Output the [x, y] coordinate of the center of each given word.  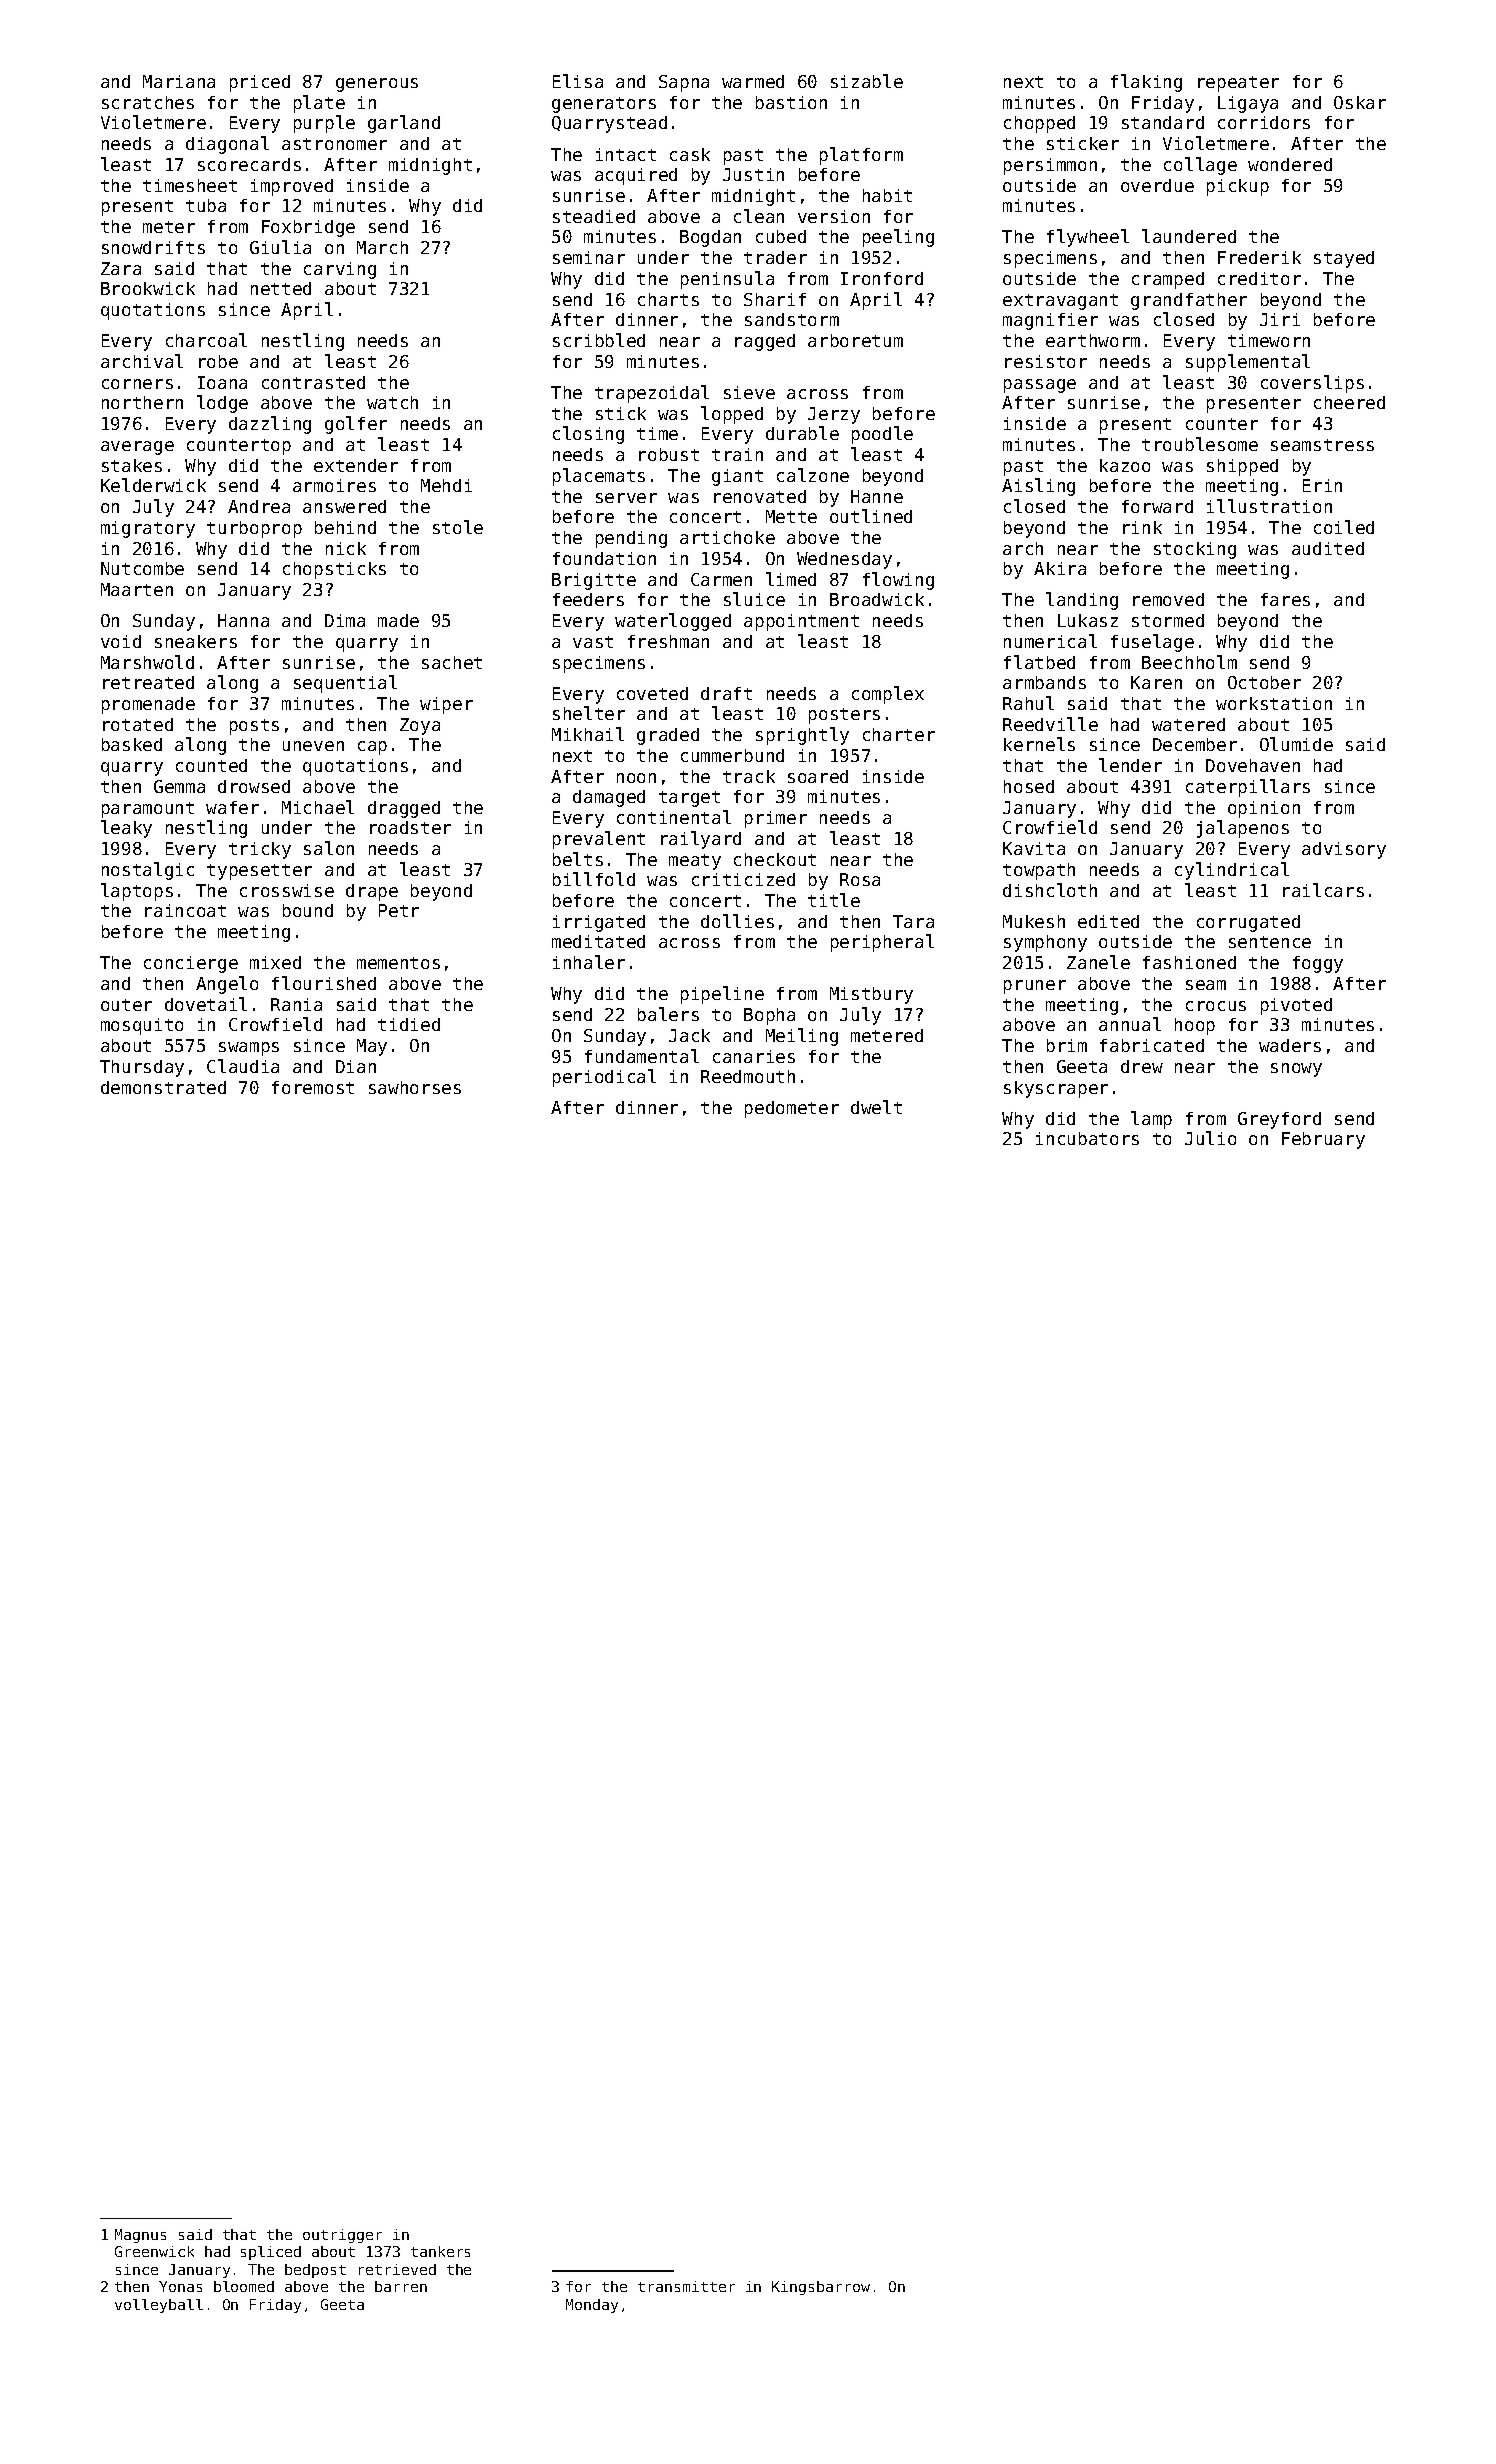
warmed [753, 81]
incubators [1087, 1138]
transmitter [686, 2286]
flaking [1146, 83]
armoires [334, 485]
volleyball [159, 2306]
